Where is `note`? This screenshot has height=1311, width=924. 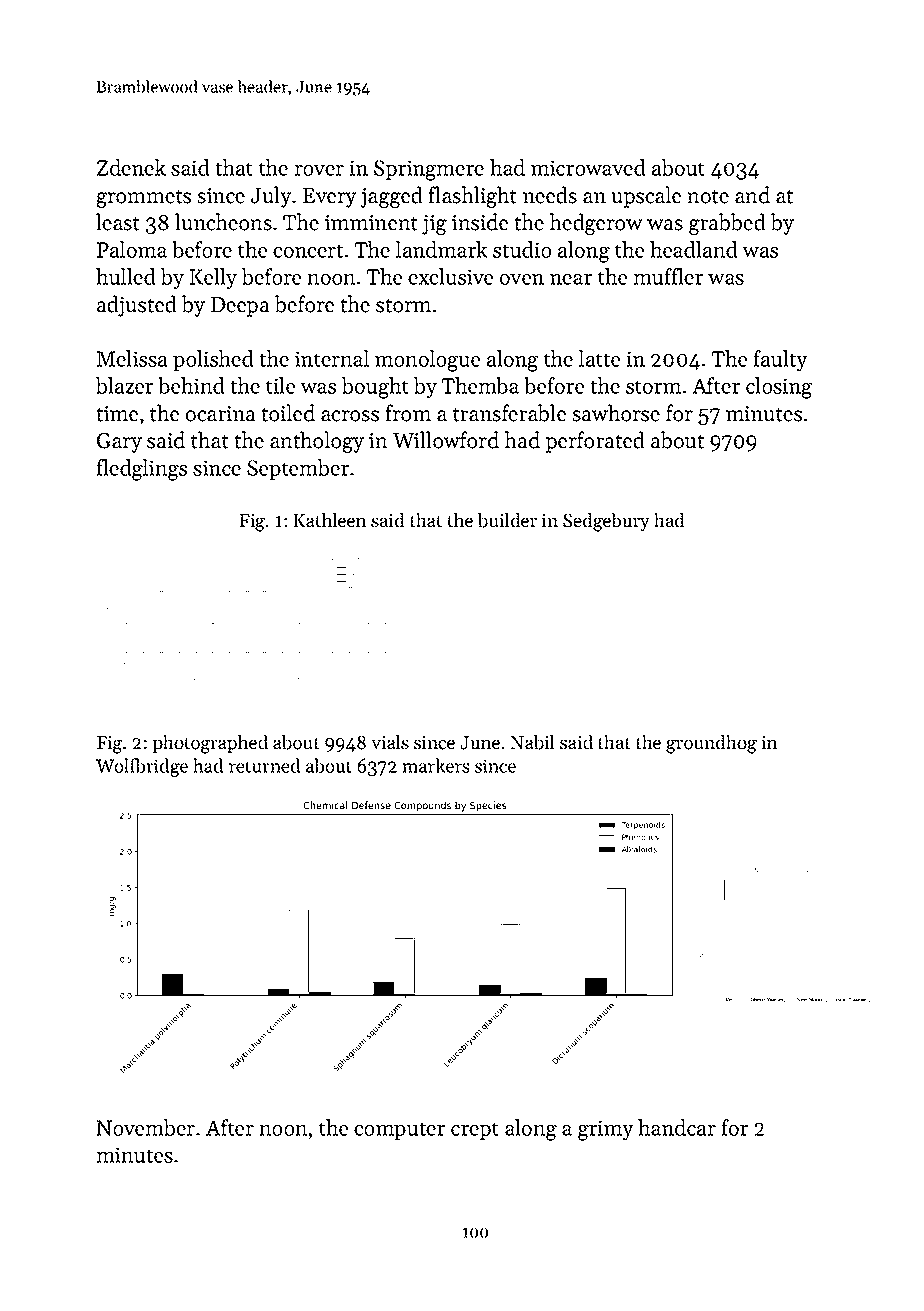
note is located at coordinates (708, 197).
